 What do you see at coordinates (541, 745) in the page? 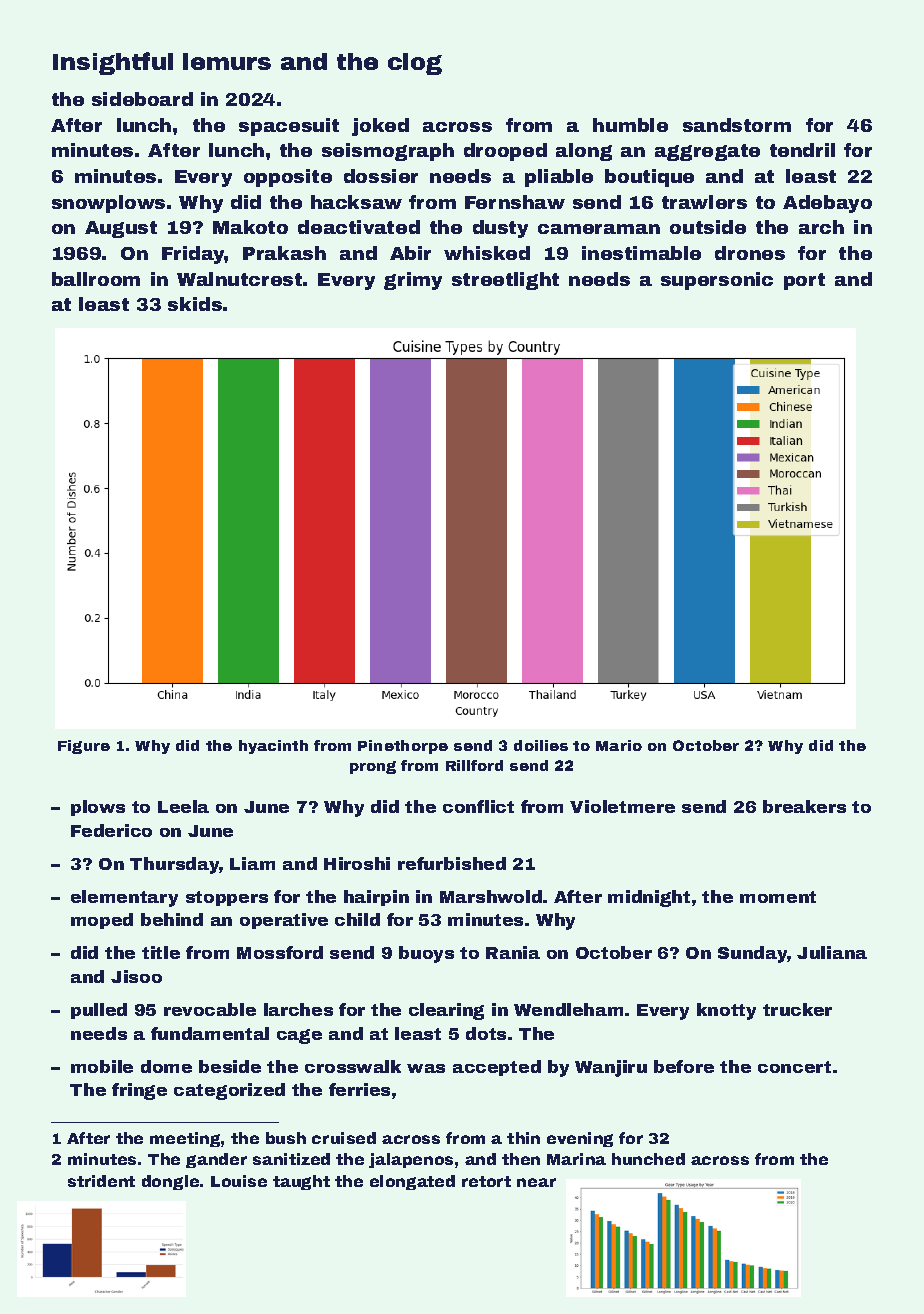
I see `doilies` at bounding box center [541, 745].
